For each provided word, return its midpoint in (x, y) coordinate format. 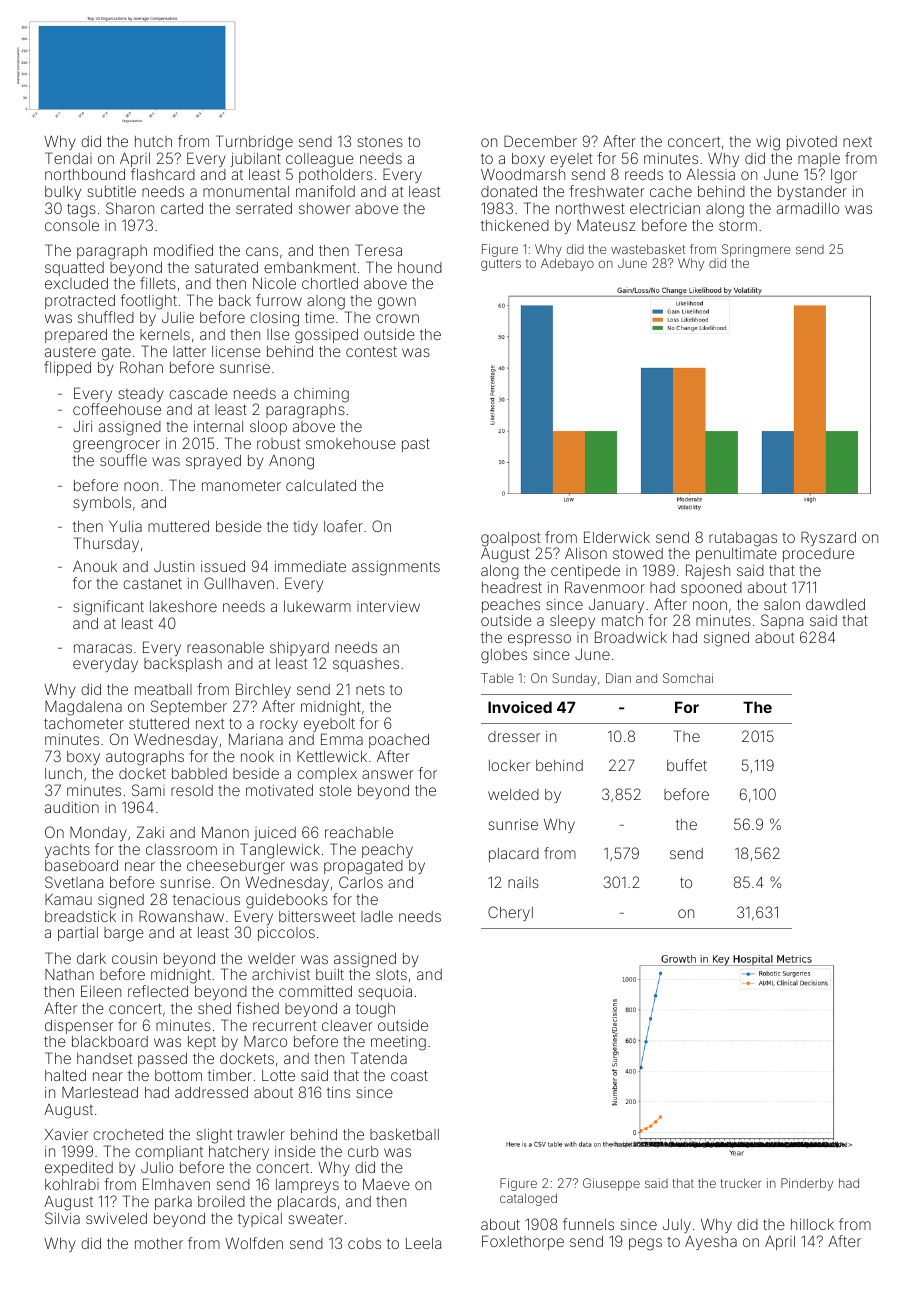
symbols (102, 504)
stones (380, 142)
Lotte (278, 1075)
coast (409, 1075)
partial (78, 934)
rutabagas (743, 539)
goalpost (510, 539)
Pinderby (807, 1184)
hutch (153, 141)
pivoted (812, 143)
